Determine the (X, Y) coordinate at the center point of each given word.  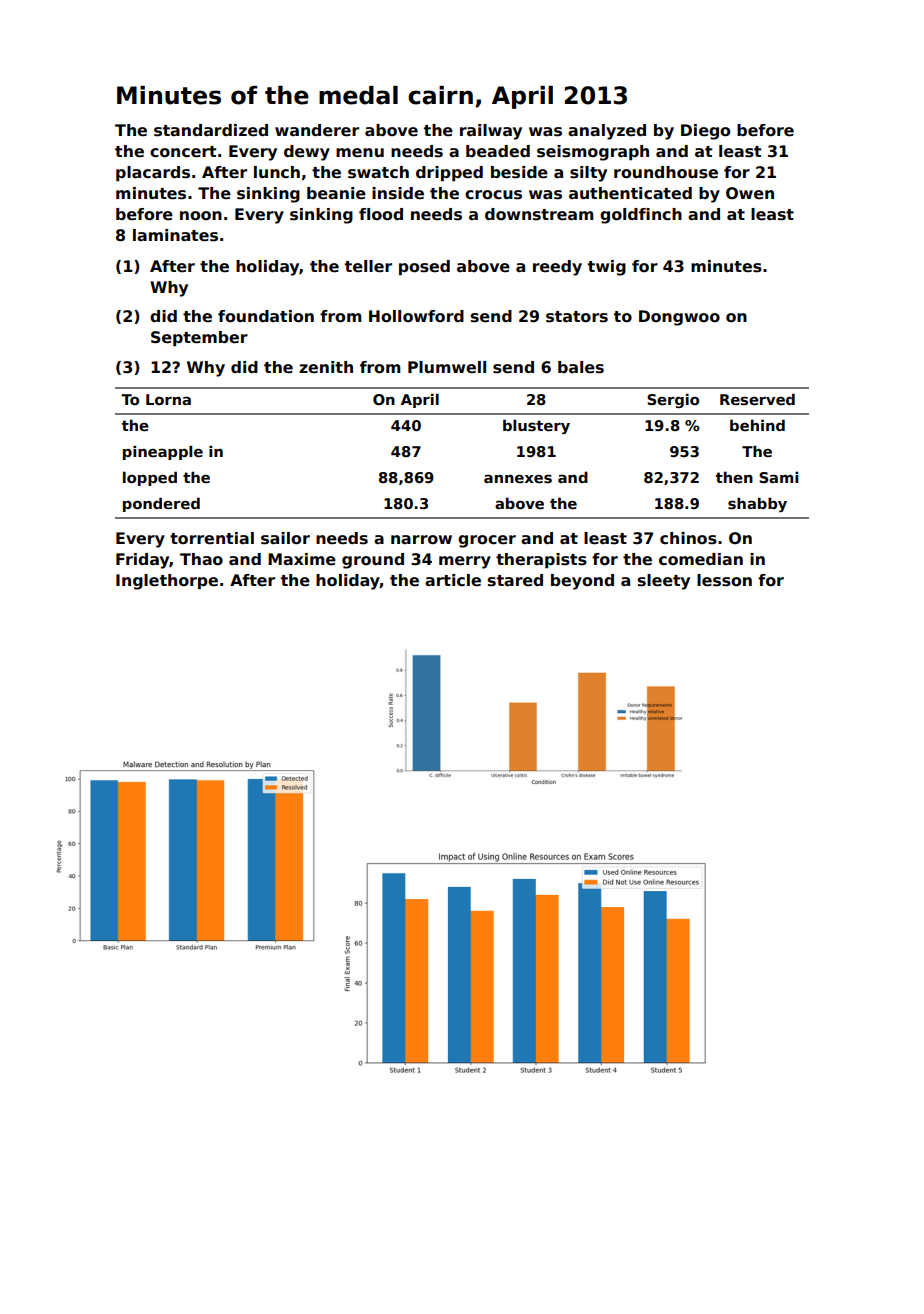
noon (201, 216)
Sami (778, 477)
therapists (541, 560)
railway (491, 132)
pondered (161, 504)
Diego (705, 132)
